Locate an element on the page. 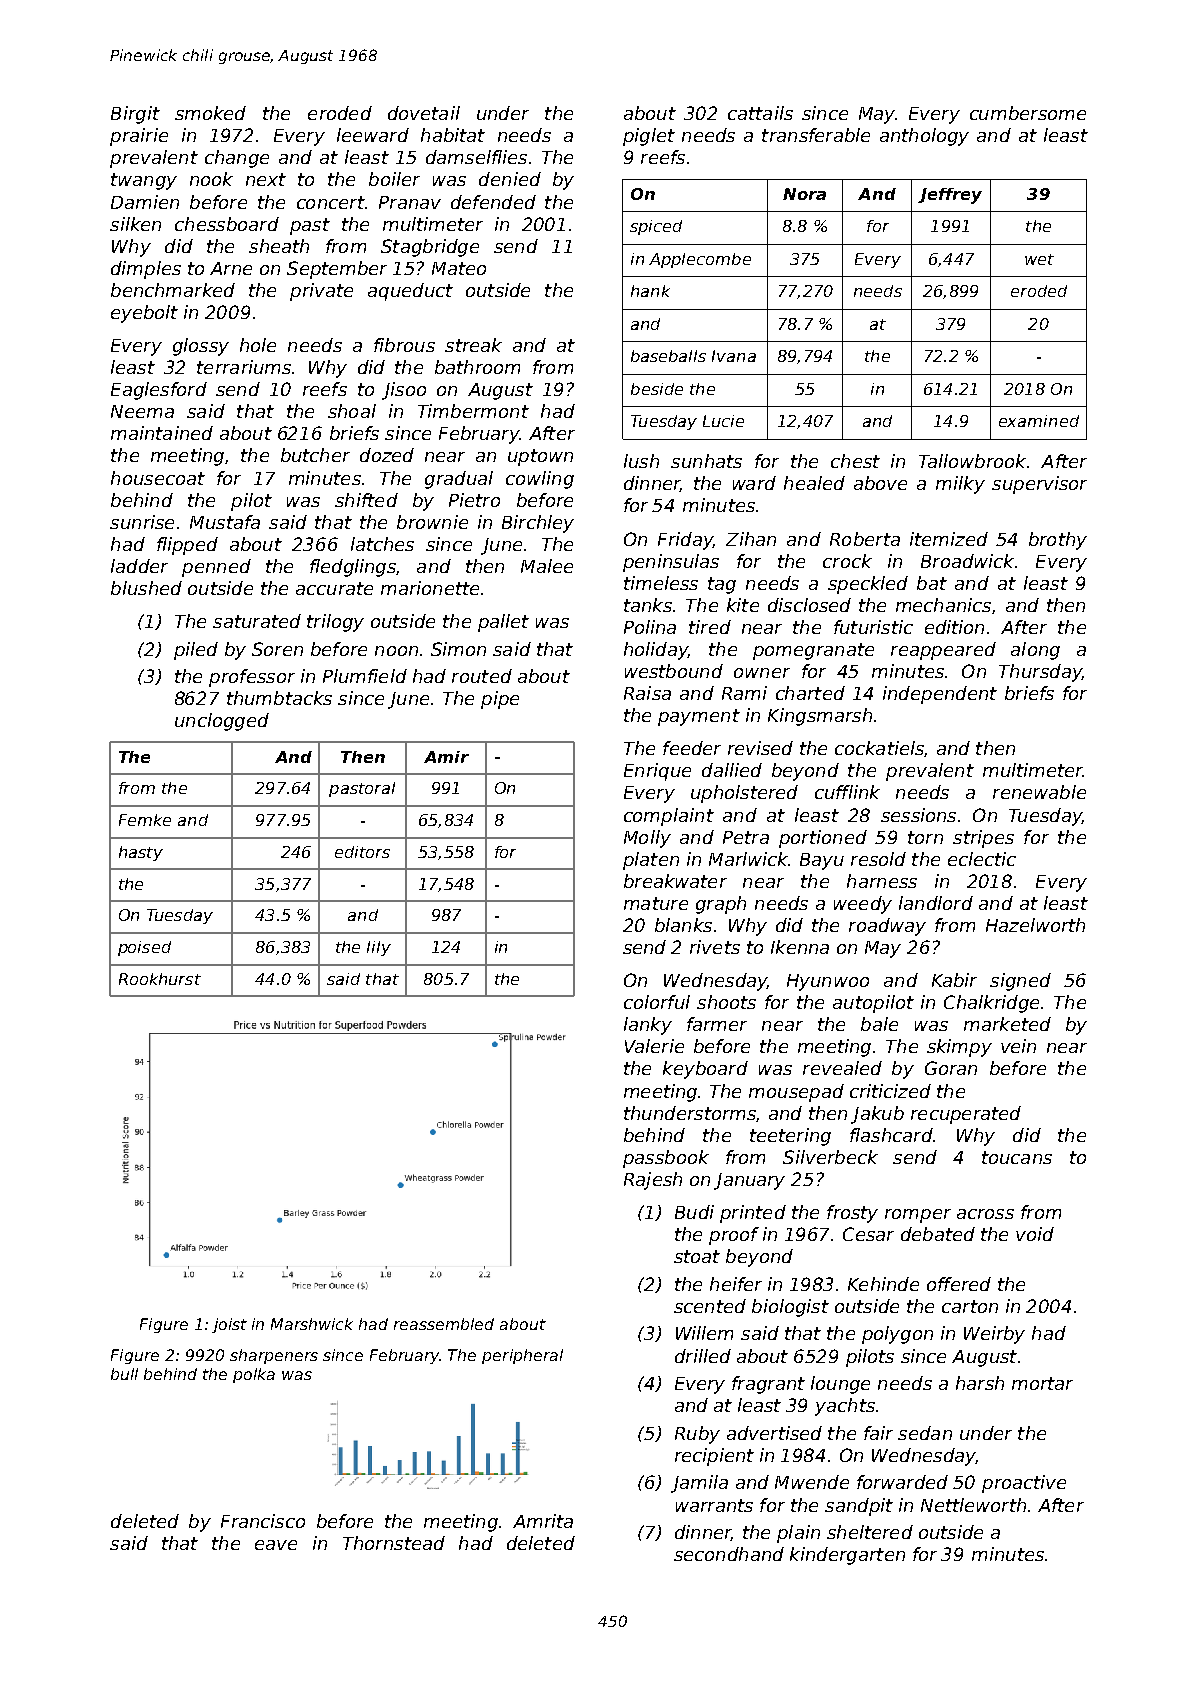 The image size is (1197, 1693). Molly is located at coordinates (647, 839).
